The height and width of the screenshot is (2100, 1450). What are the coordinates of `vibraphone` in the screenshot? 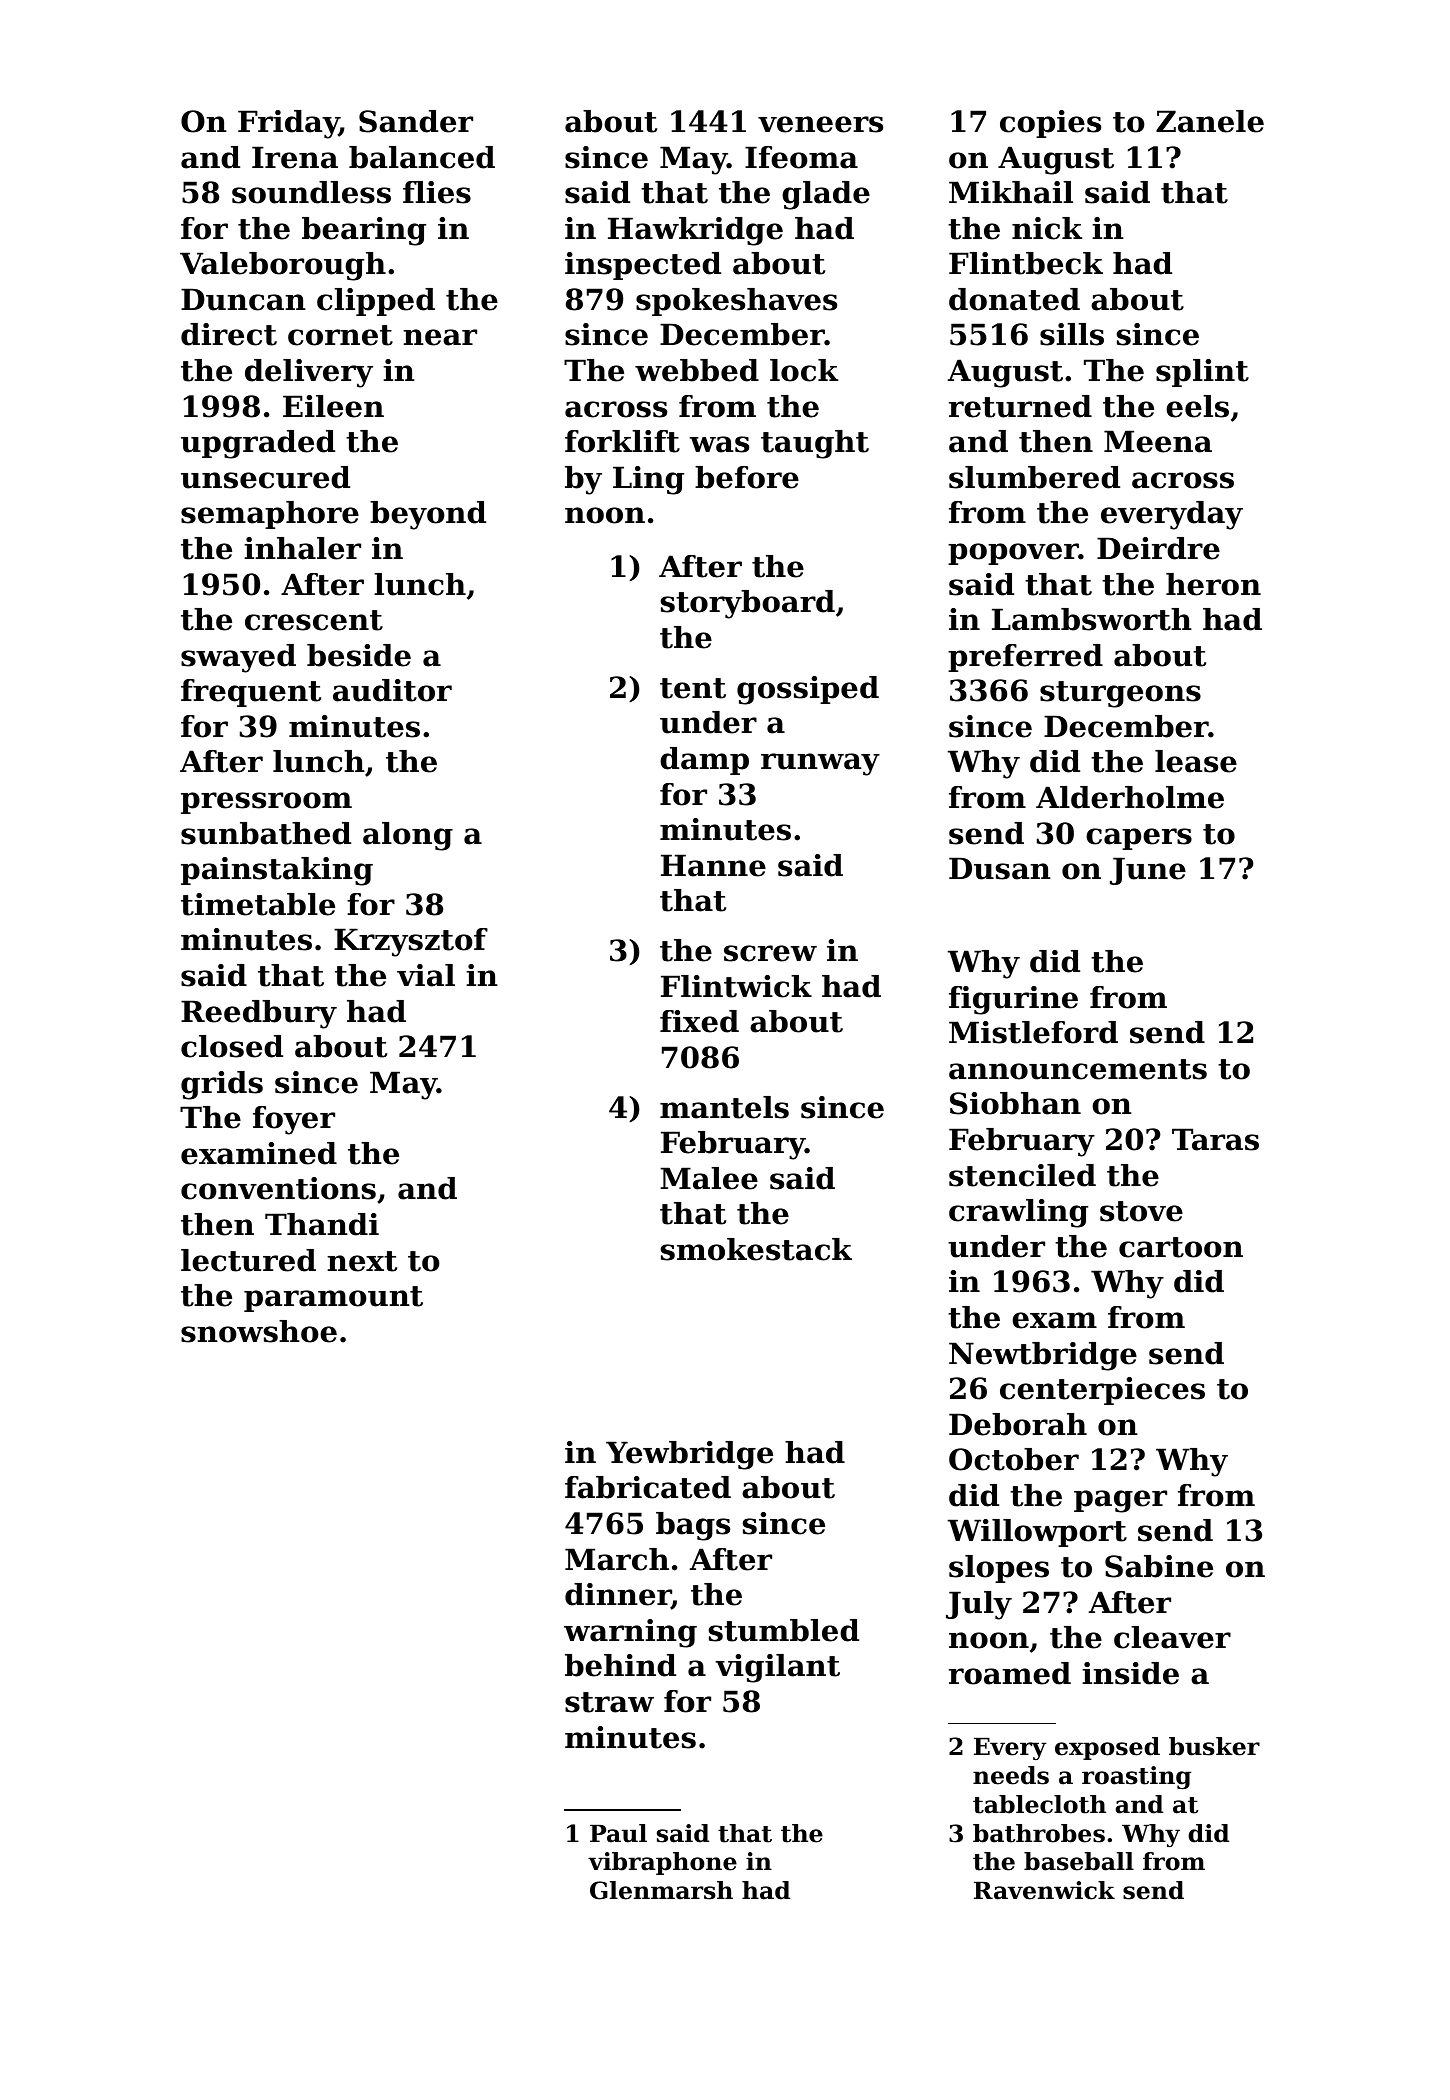 It's located at (662, 1863).
